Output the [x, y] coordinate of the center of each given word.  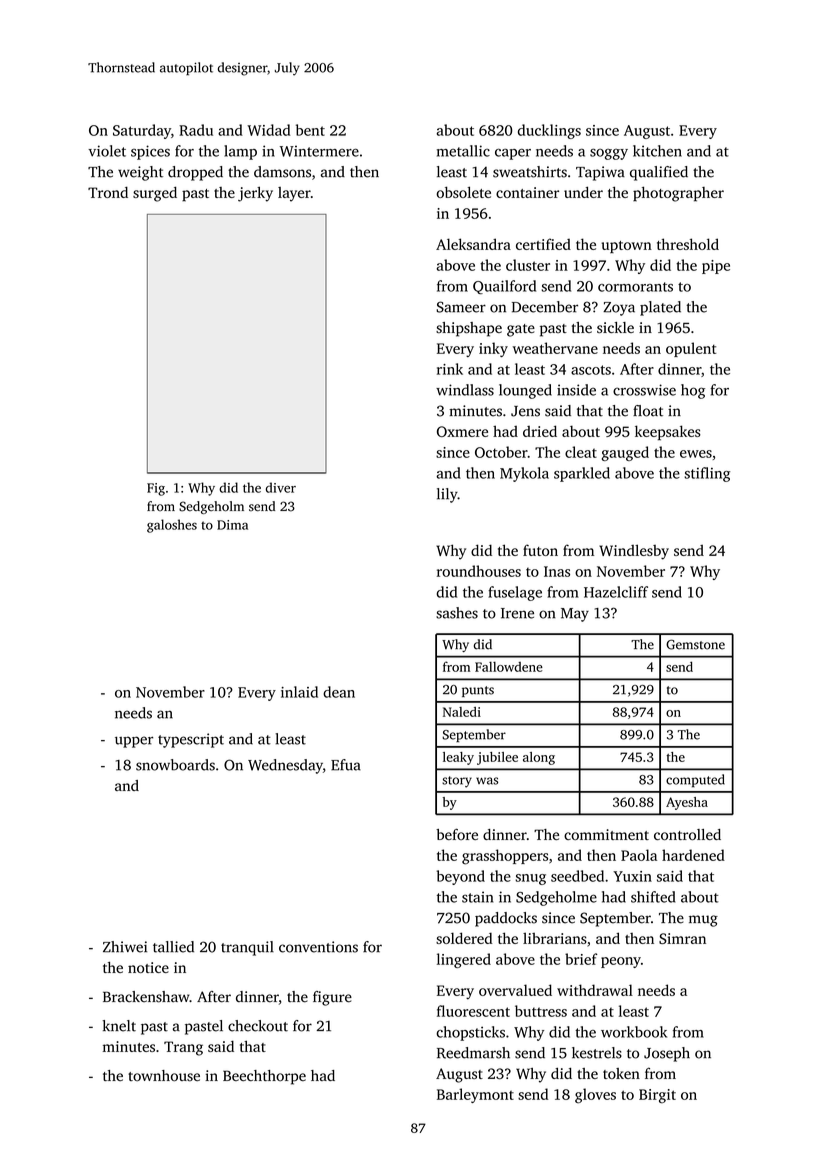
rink [450, 369]
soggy [609, 154]
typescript [191, 740]
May [575, 615]
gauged [625, 453]
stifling [707, 474]
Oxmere [462, 431]
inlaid [299, 692]
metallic [463, 151]
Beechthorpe [264, 1077]
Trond [108, 192]
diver [281, 487]
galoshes [172, 526]
